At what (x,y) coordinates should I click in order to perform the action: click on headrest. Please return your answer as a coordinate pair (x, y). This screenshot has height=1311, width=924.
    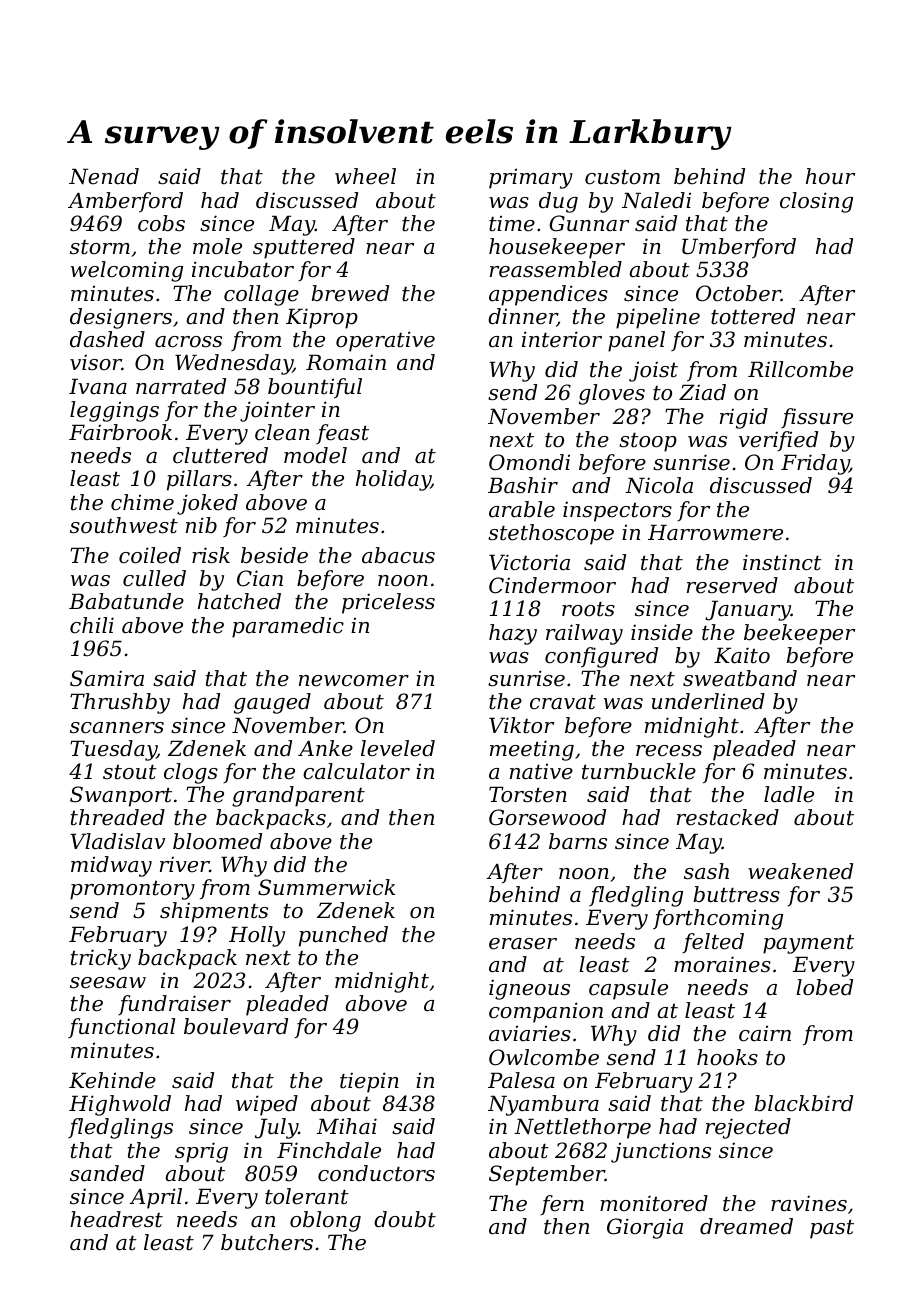
    Looking at the image, I should click on (116, 1219).
